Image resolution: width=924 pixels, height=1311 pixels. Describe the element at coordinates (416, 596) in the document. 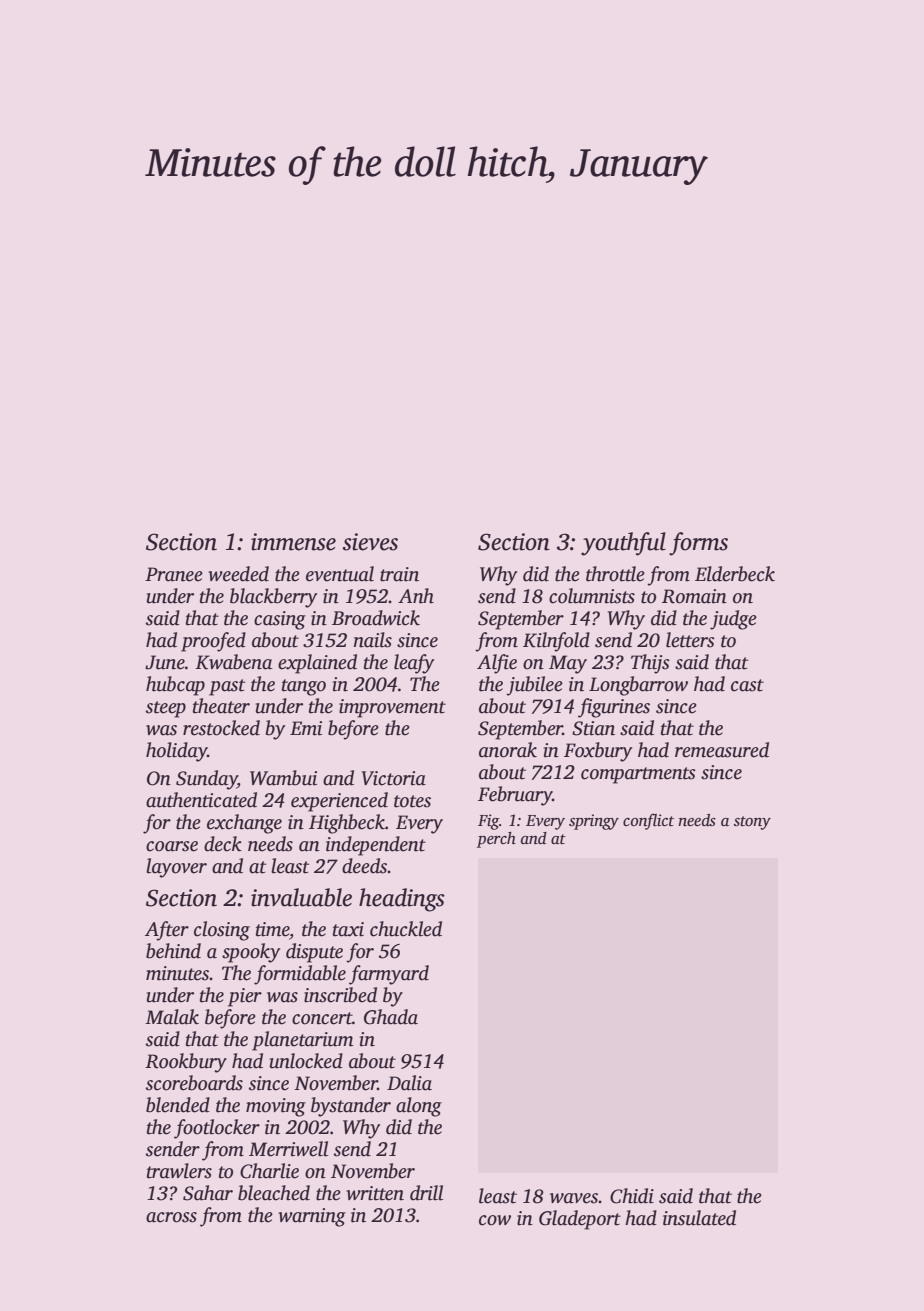

I see `Anh` at that location.
